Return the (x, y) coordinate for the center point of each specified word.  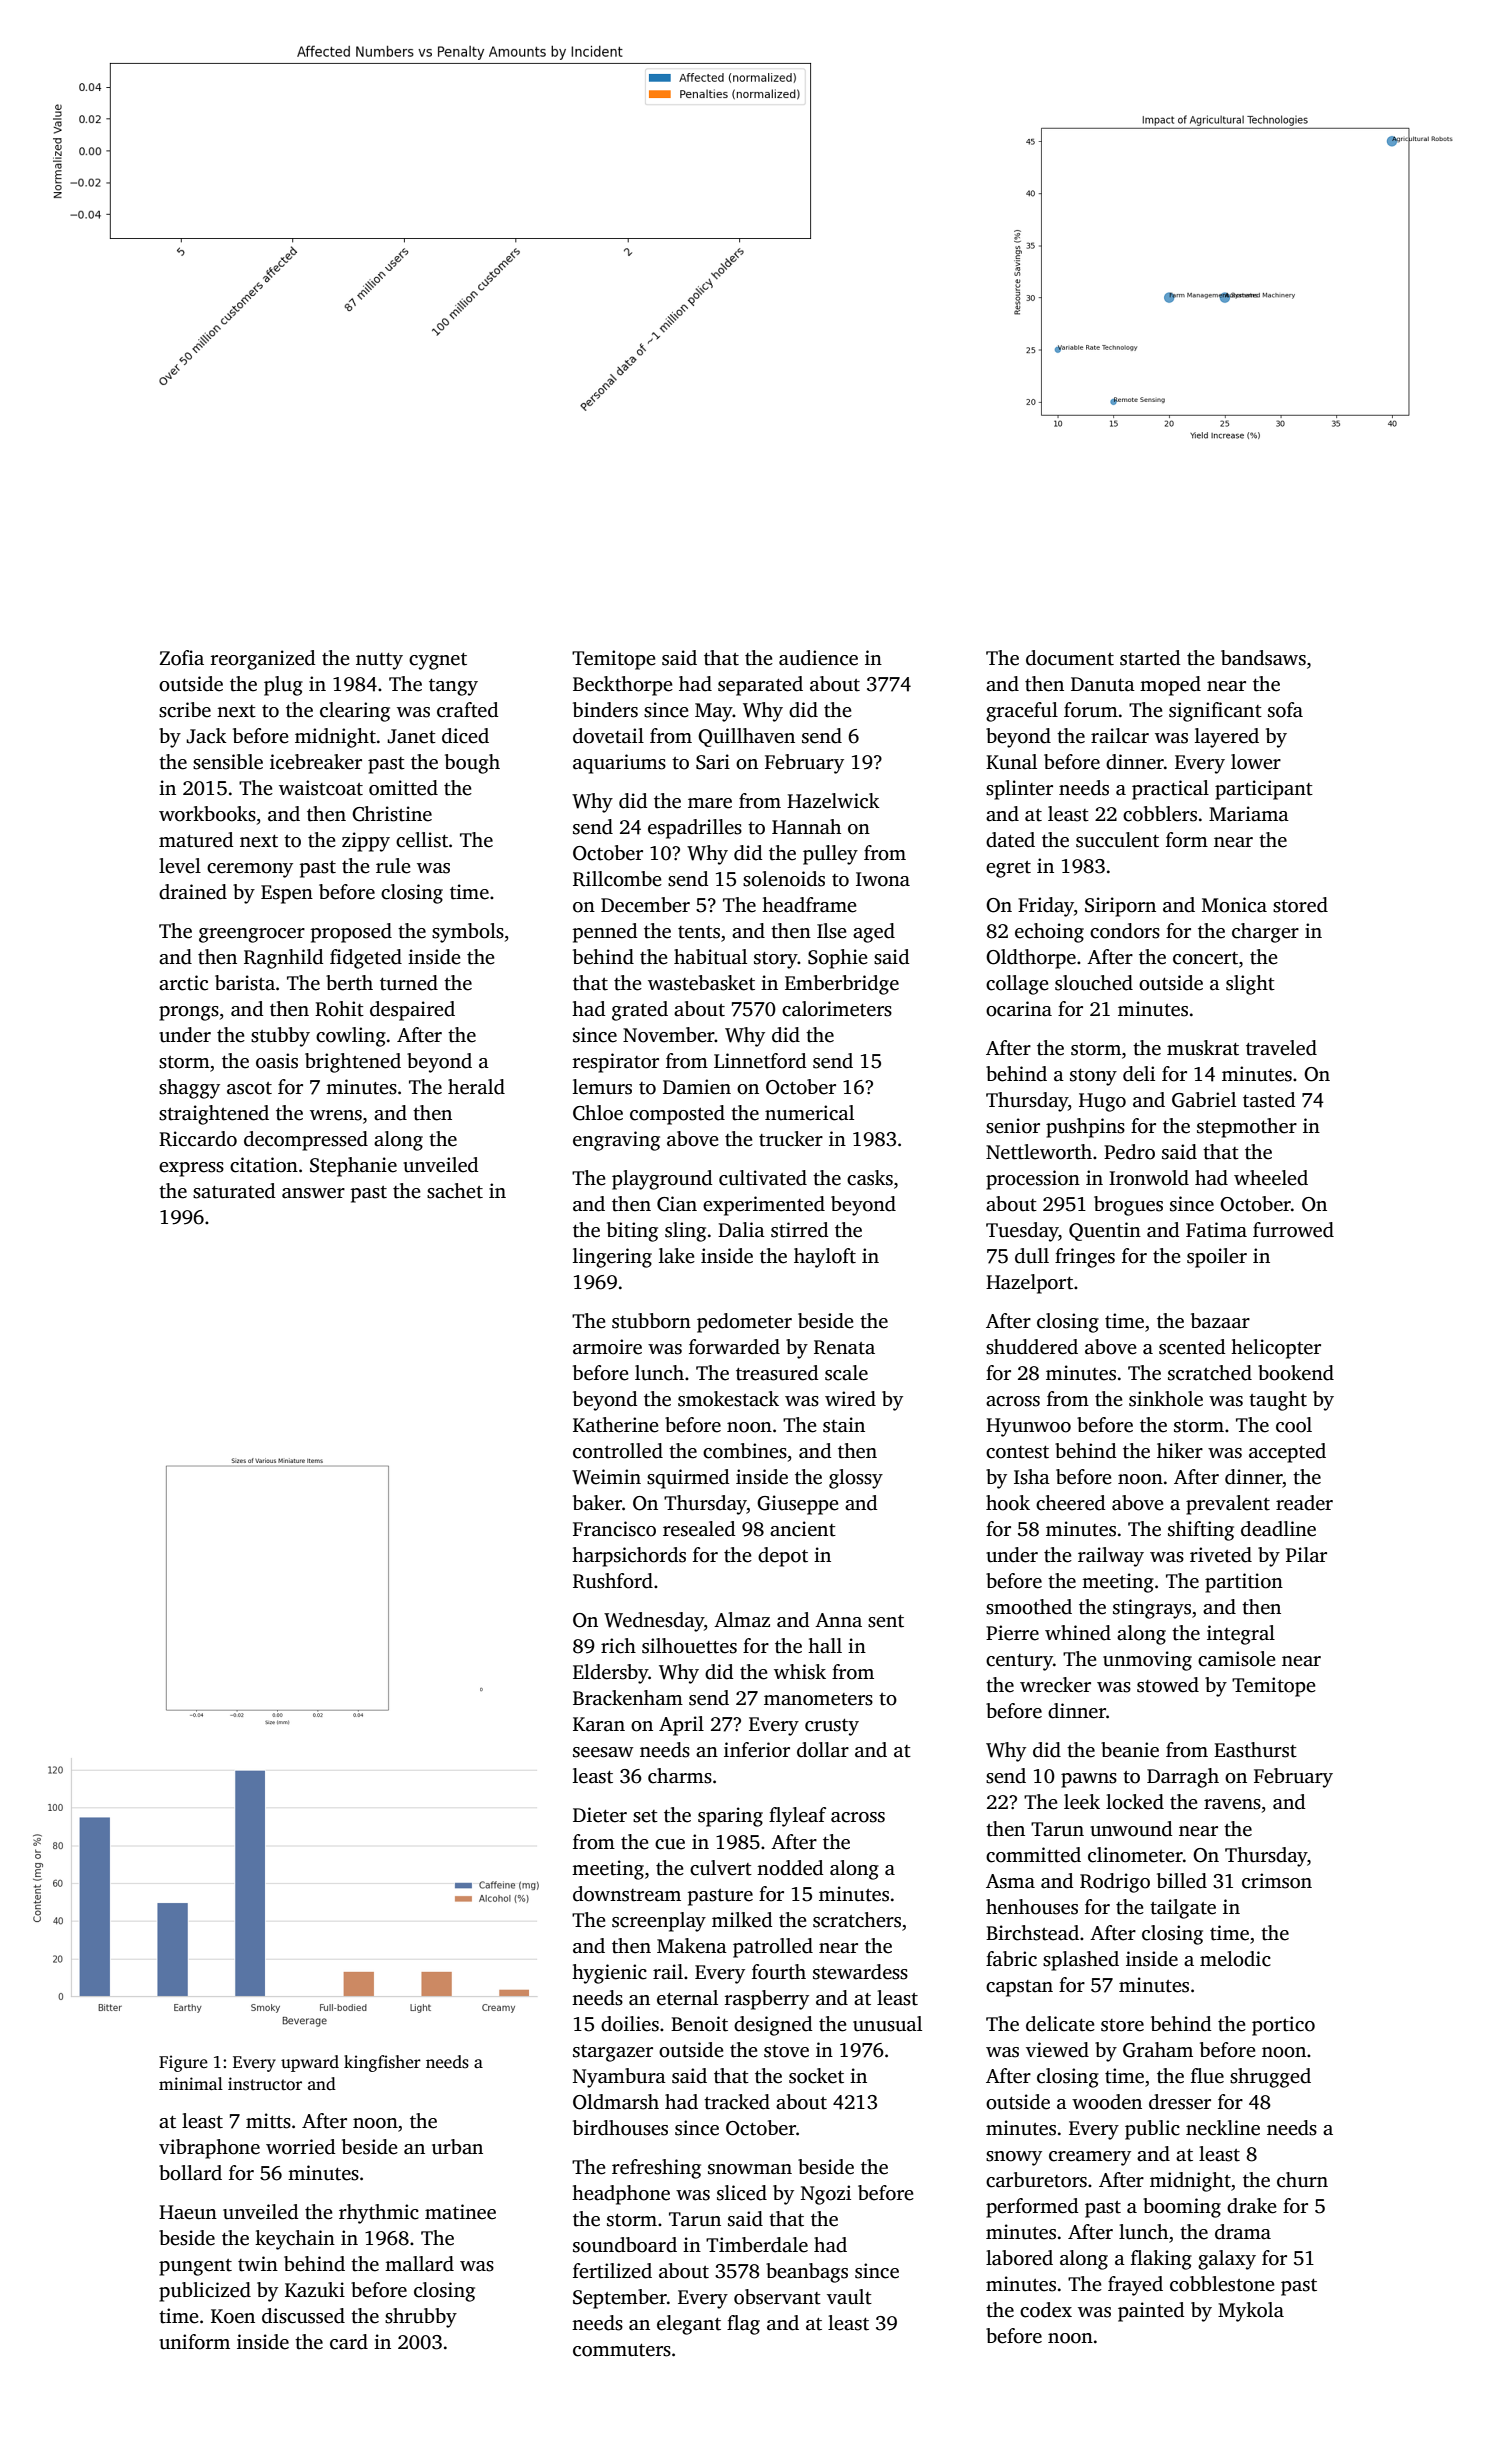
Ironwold (1149, 1178)
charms (680, 1776)
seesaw (603, 1752)
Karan (599, 1724)
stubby (280, 1037)
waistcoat (321, 788)
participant (1264, 790)
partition (1244, 1583)
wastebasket (701, 983)
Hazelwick (833, 801)
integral (1241, 1635)
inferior (757, 1750)
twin (258, 2264)
